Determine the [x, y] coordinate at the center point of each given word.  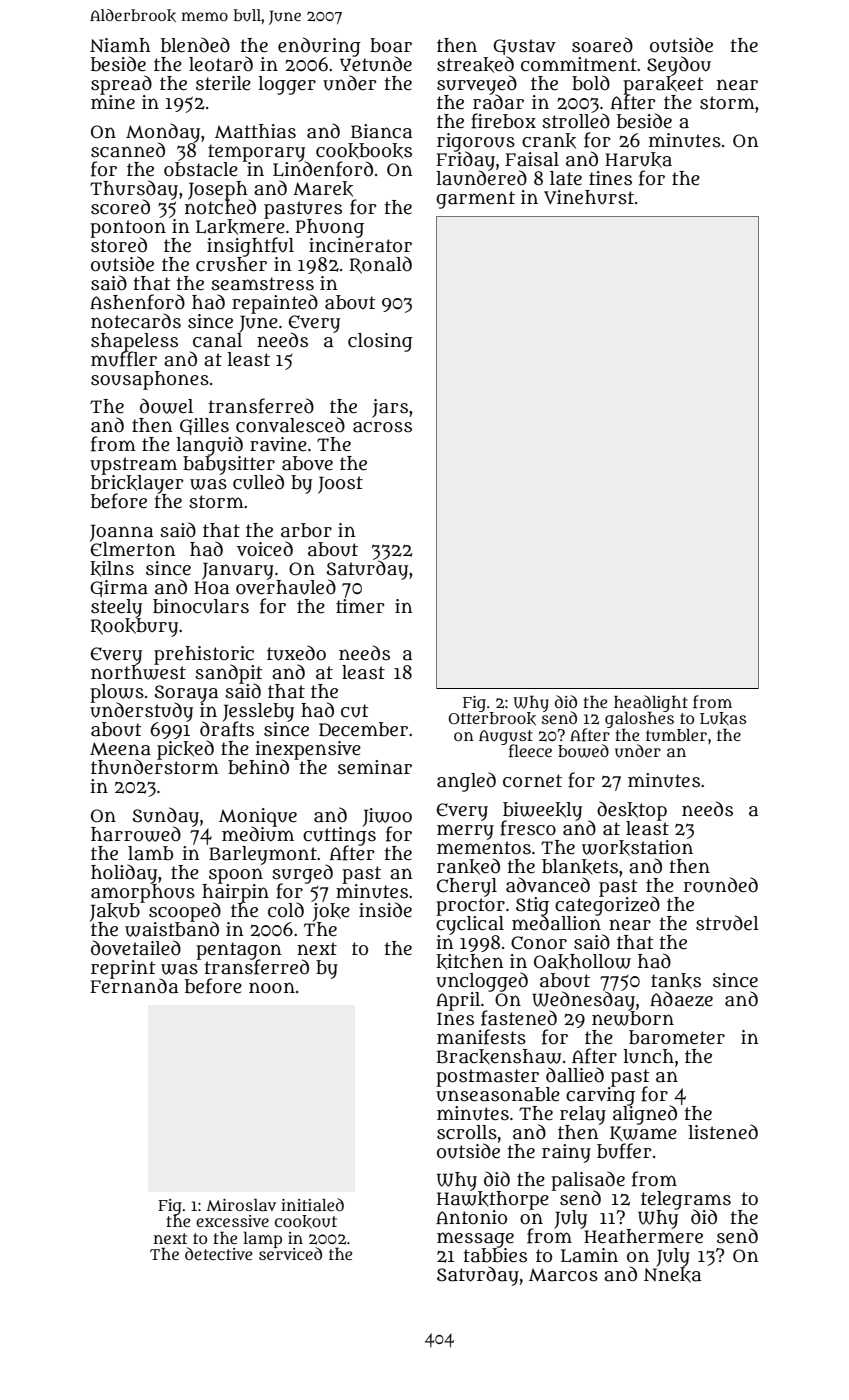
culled [258, 482]
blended [195, 45]
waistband [172, 929]
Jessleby [258, 712]
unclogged [482, 981]
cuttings [339, 835]
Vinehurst [589, 197]
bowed [583, 751]
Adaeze [681, 999]
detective [218, 1253]
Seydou [679, 66]
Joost [340, 485]
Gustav [524, 47]
